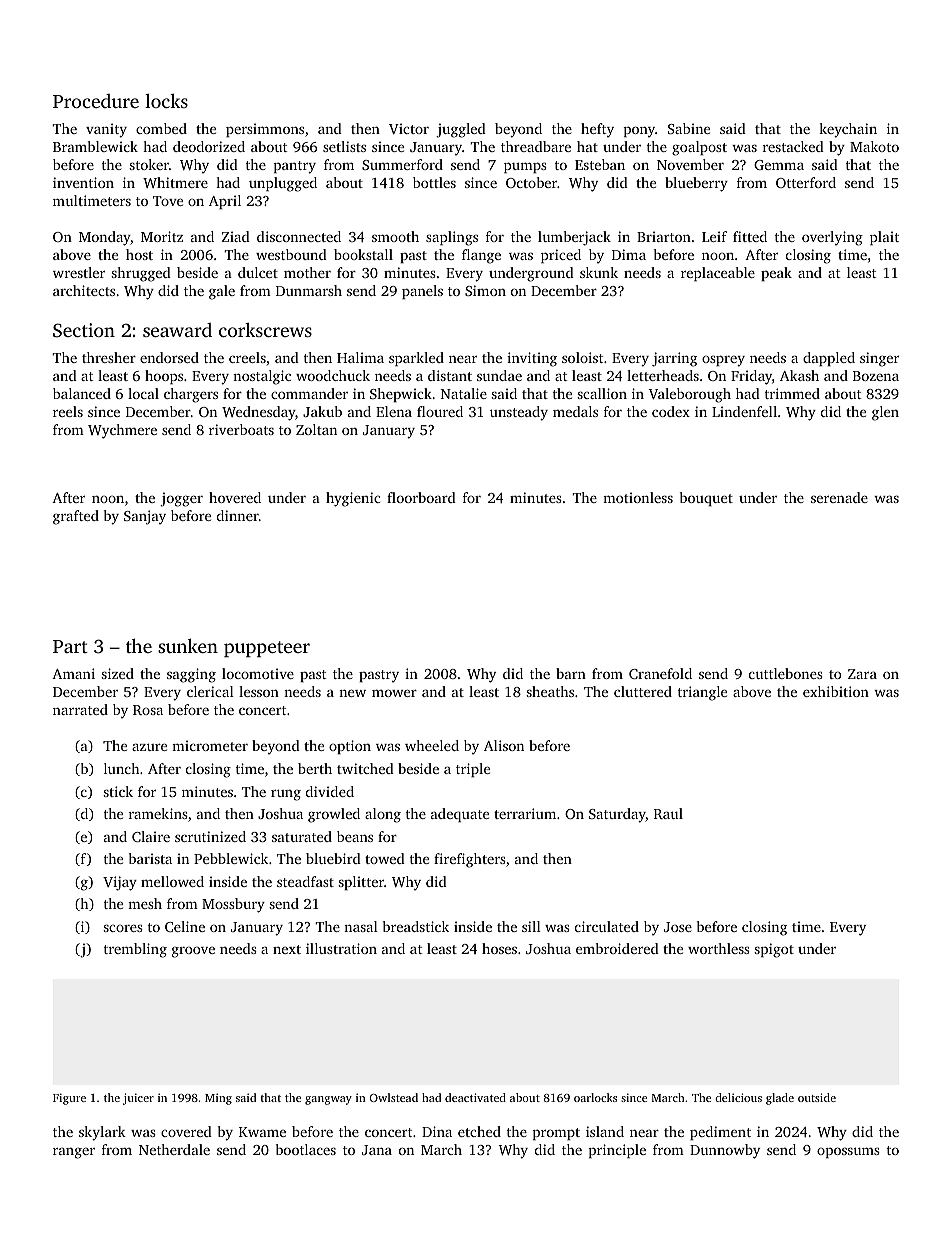  What do you see at coordinates (702, 693) in the screenshot?
I see `triangle` at bounding box center [702, 693].
